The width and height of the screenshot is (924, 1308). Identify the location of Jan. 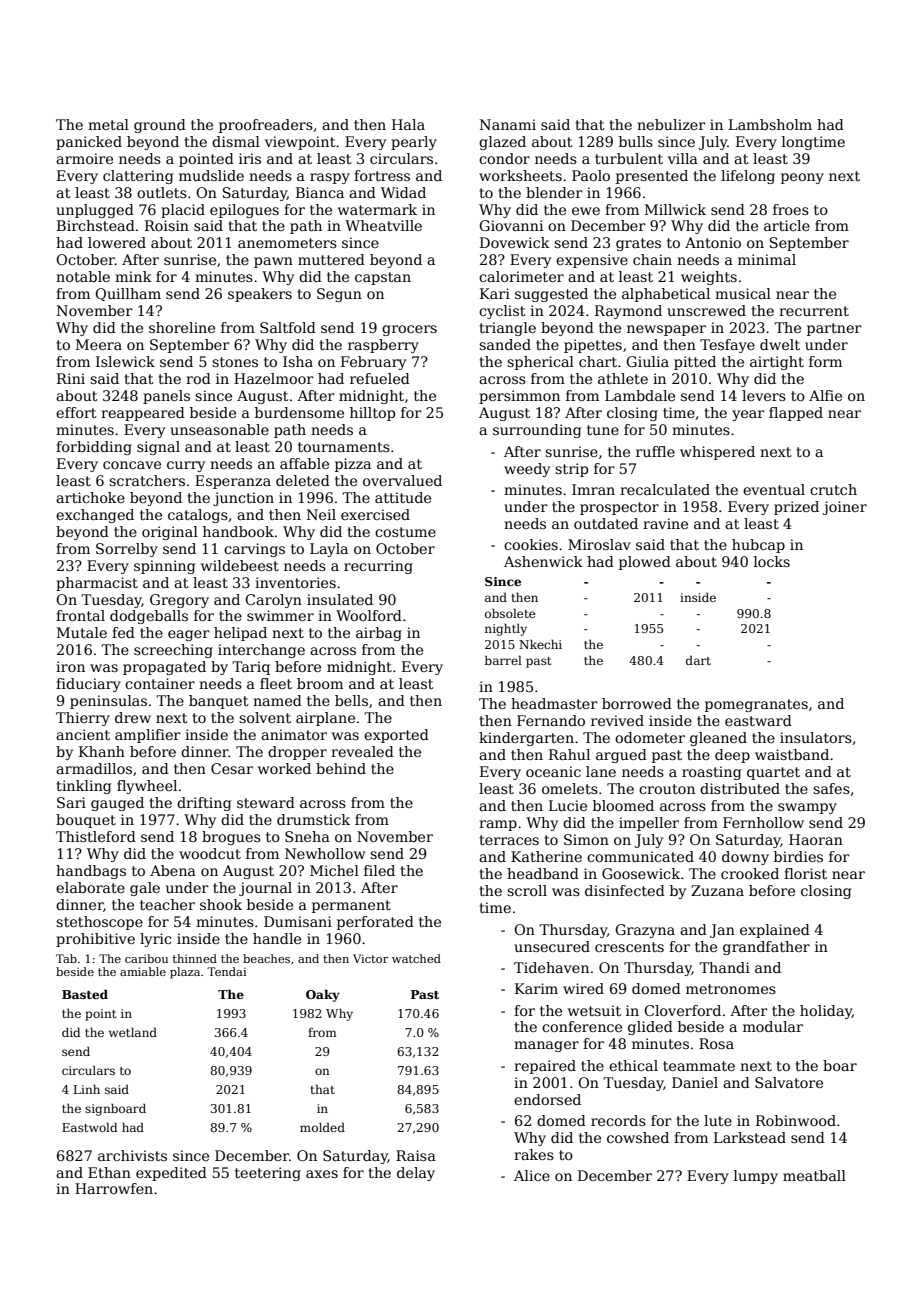
(722, 931).
